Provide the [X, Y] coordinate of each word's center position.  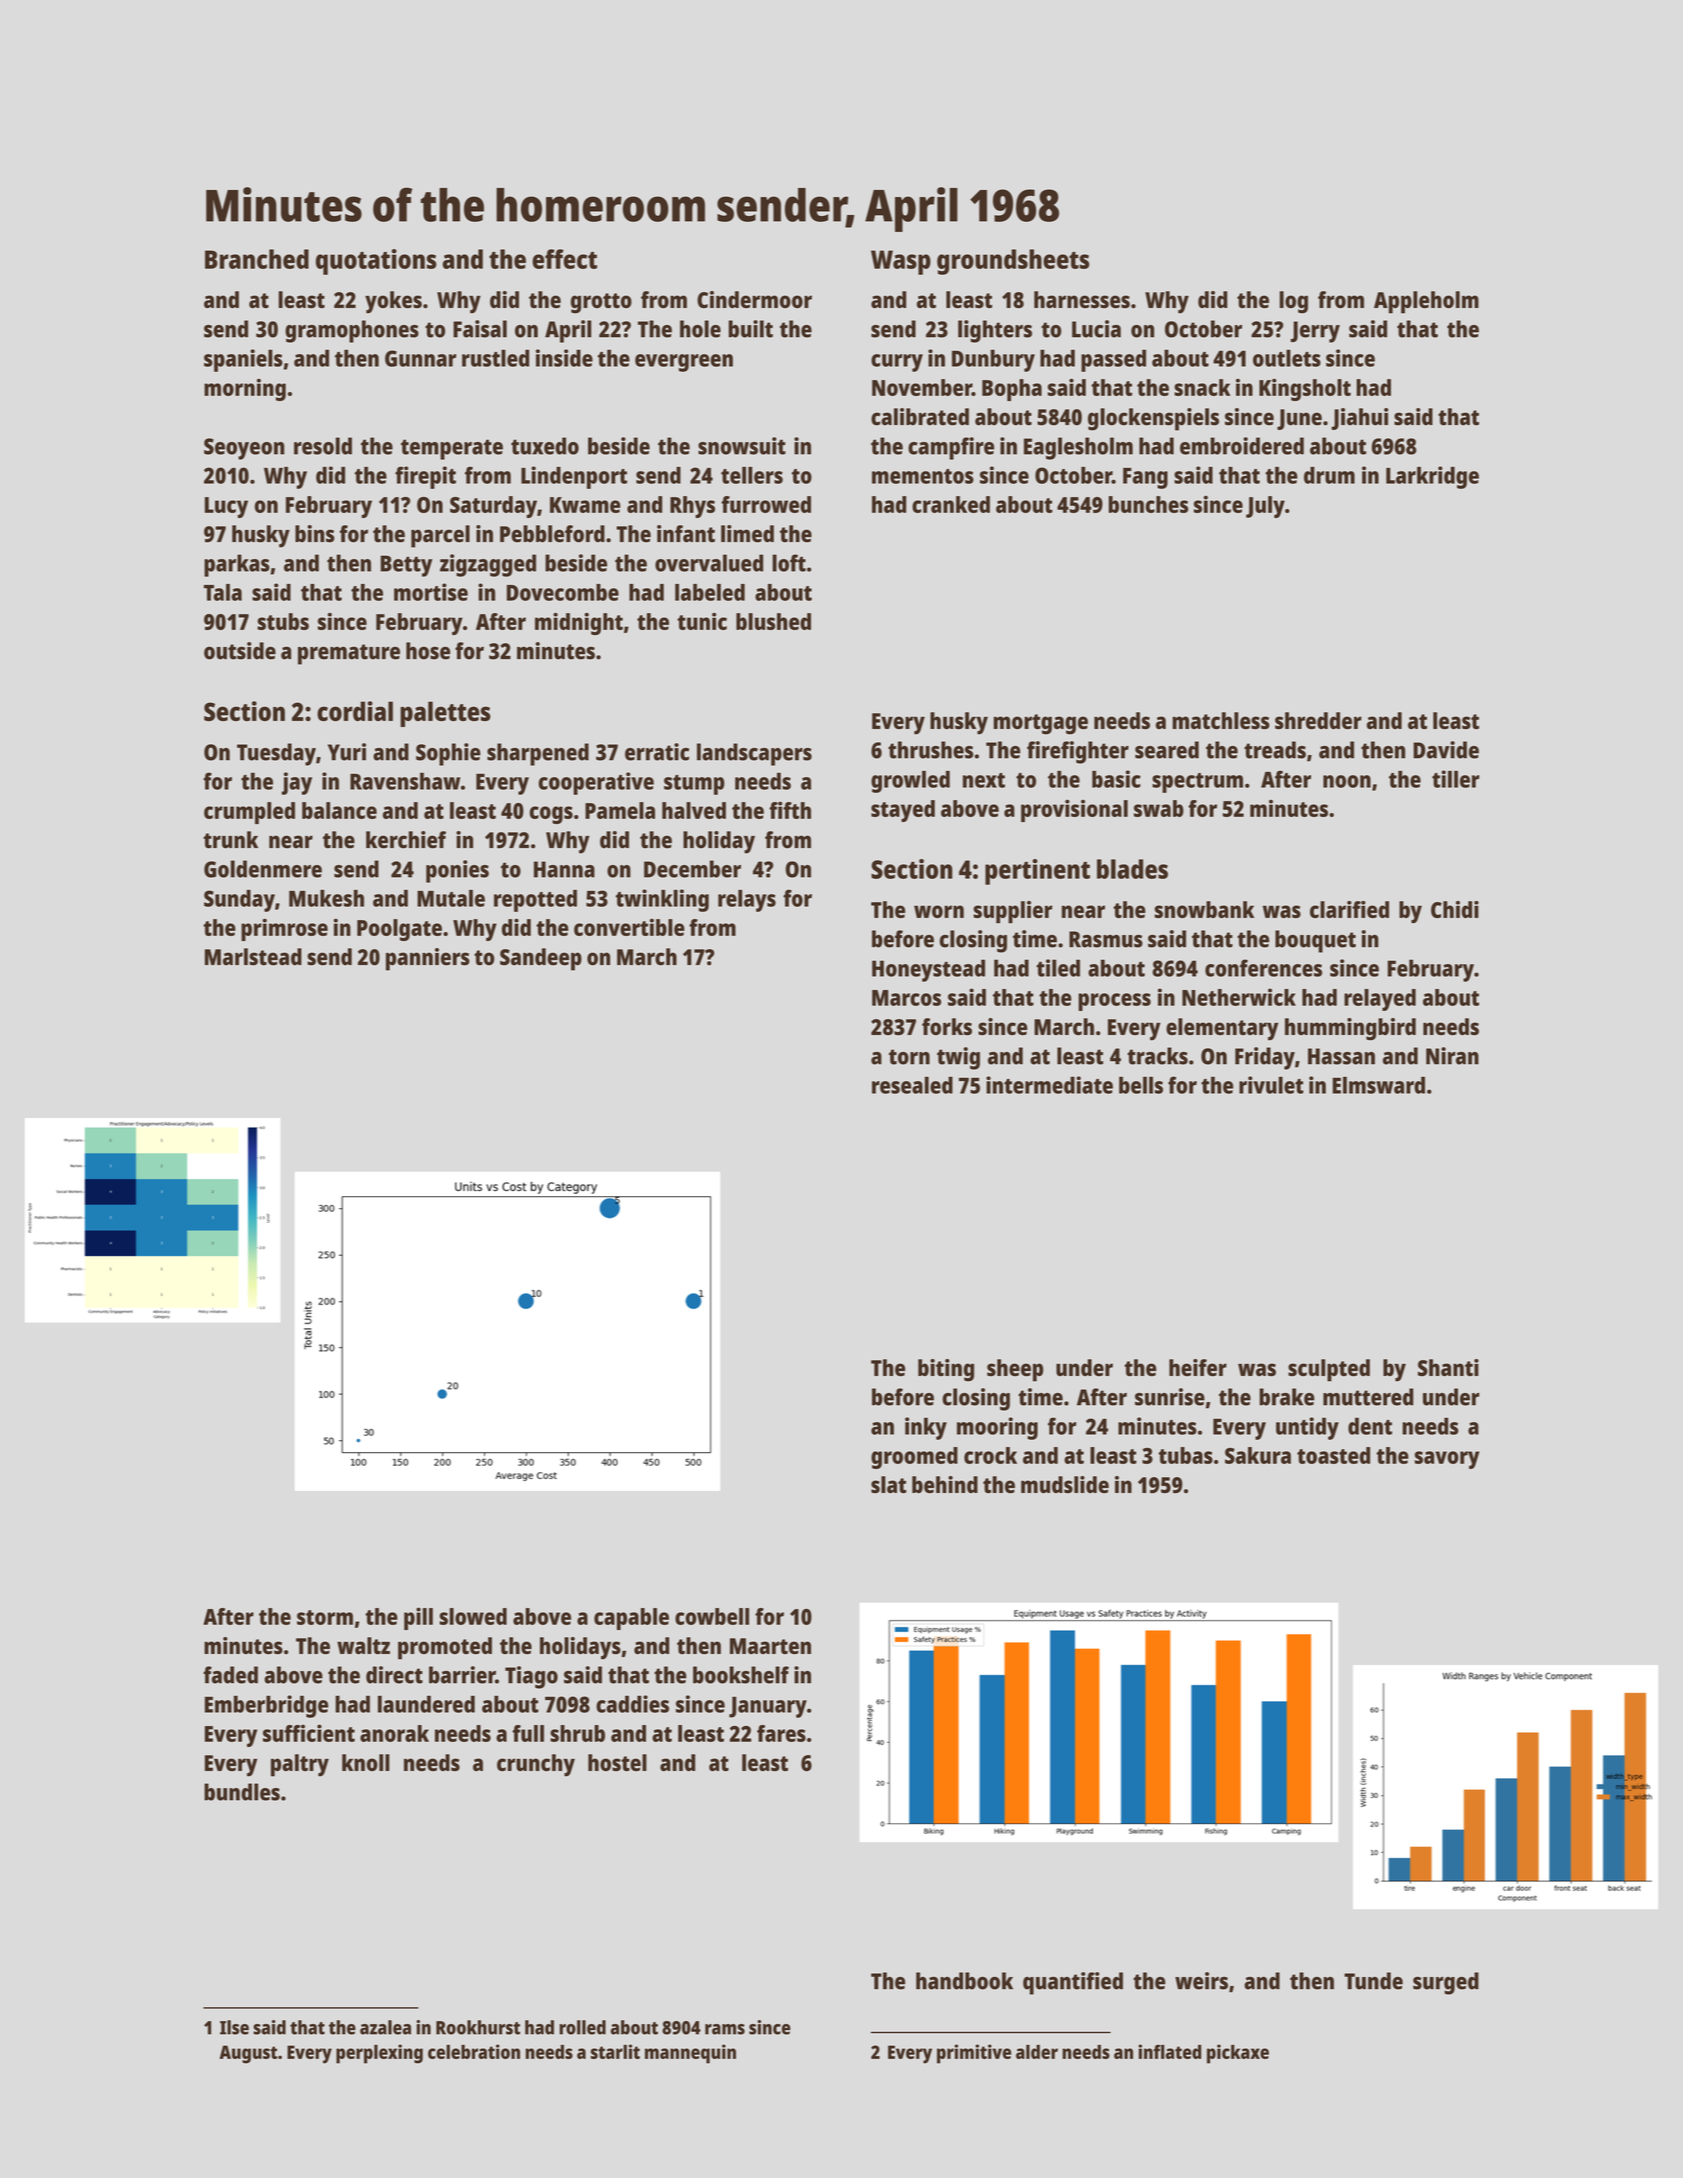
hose [428, 651]
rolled [582, 2027]
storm [325, 1617]
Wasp [901, 262]
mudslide [1065, 1484]
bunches [1148, 504]
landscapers [754, 754]
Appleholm [1426, 302]
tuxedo [545, 446]
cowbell [712, 1616]
